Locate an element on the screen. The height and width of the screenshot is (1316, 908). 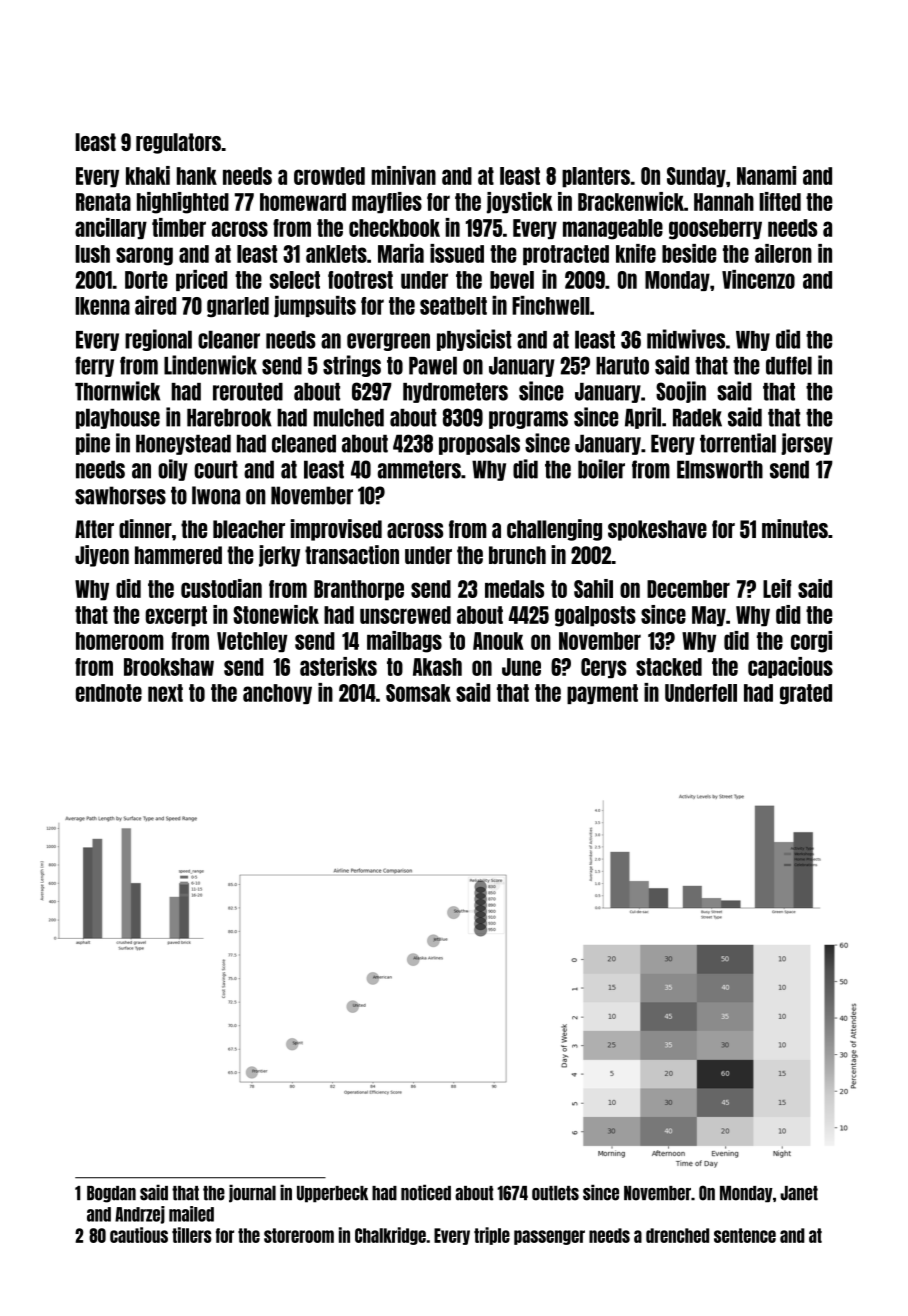
playhouse is located at coordinates (118, 418).
